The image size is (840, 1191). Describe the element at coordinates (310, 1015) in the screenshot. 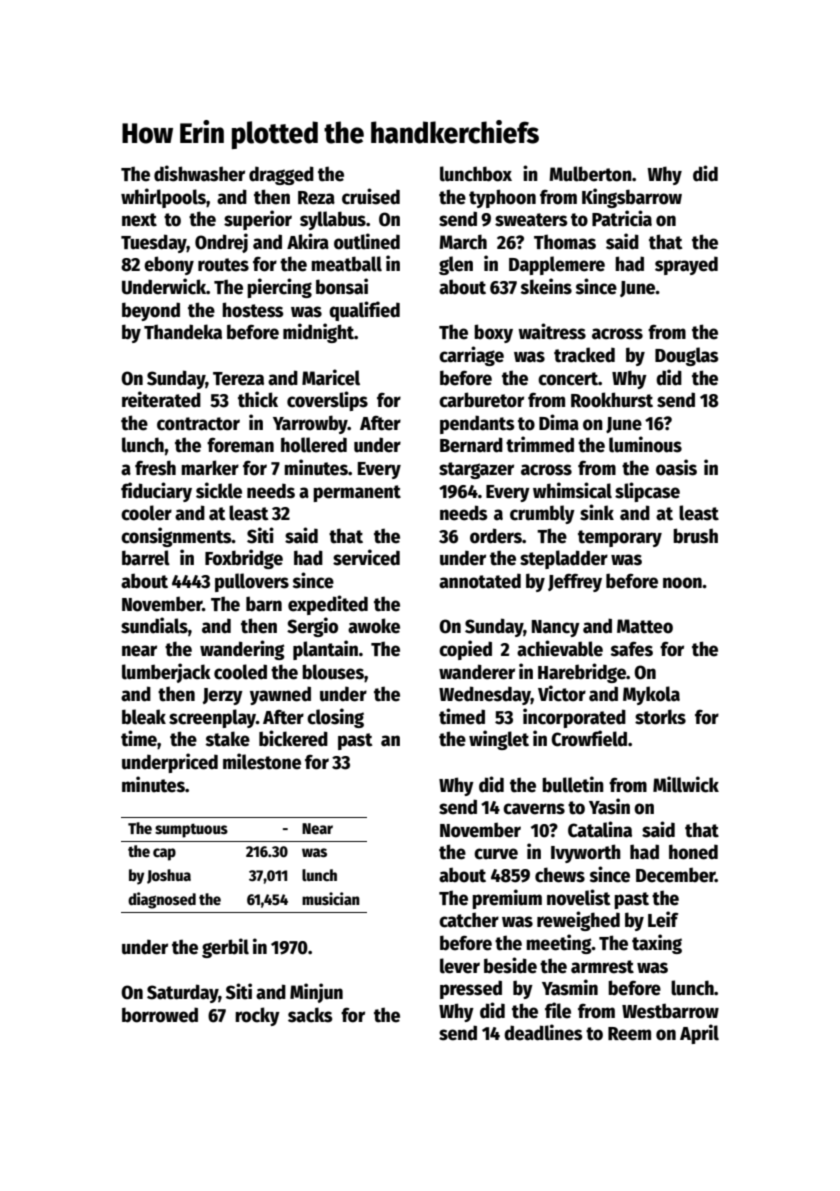

I see `sacks` at that location.
